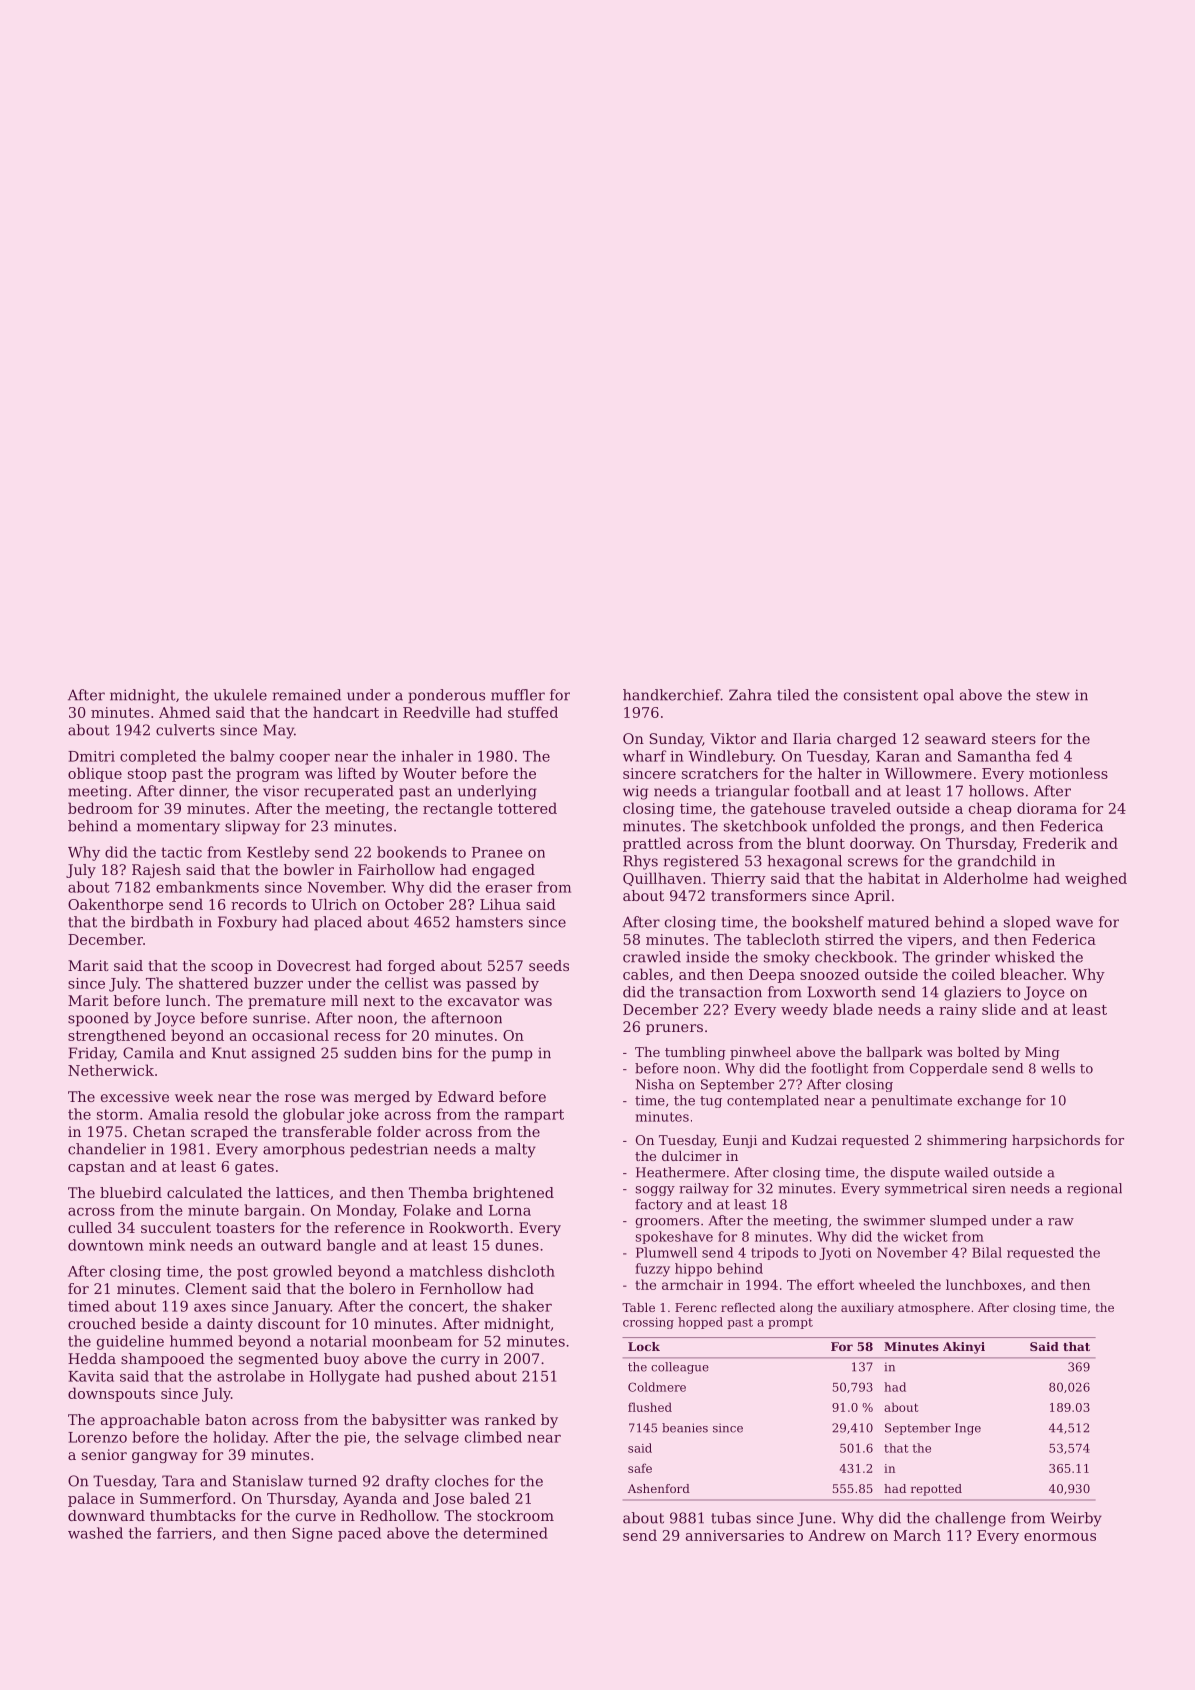 The height and width of the image is (1690, 1195). What do you see at coordinates (672, 695) in the image?
I see `handkerchief` at bounding box center [672, 695].
